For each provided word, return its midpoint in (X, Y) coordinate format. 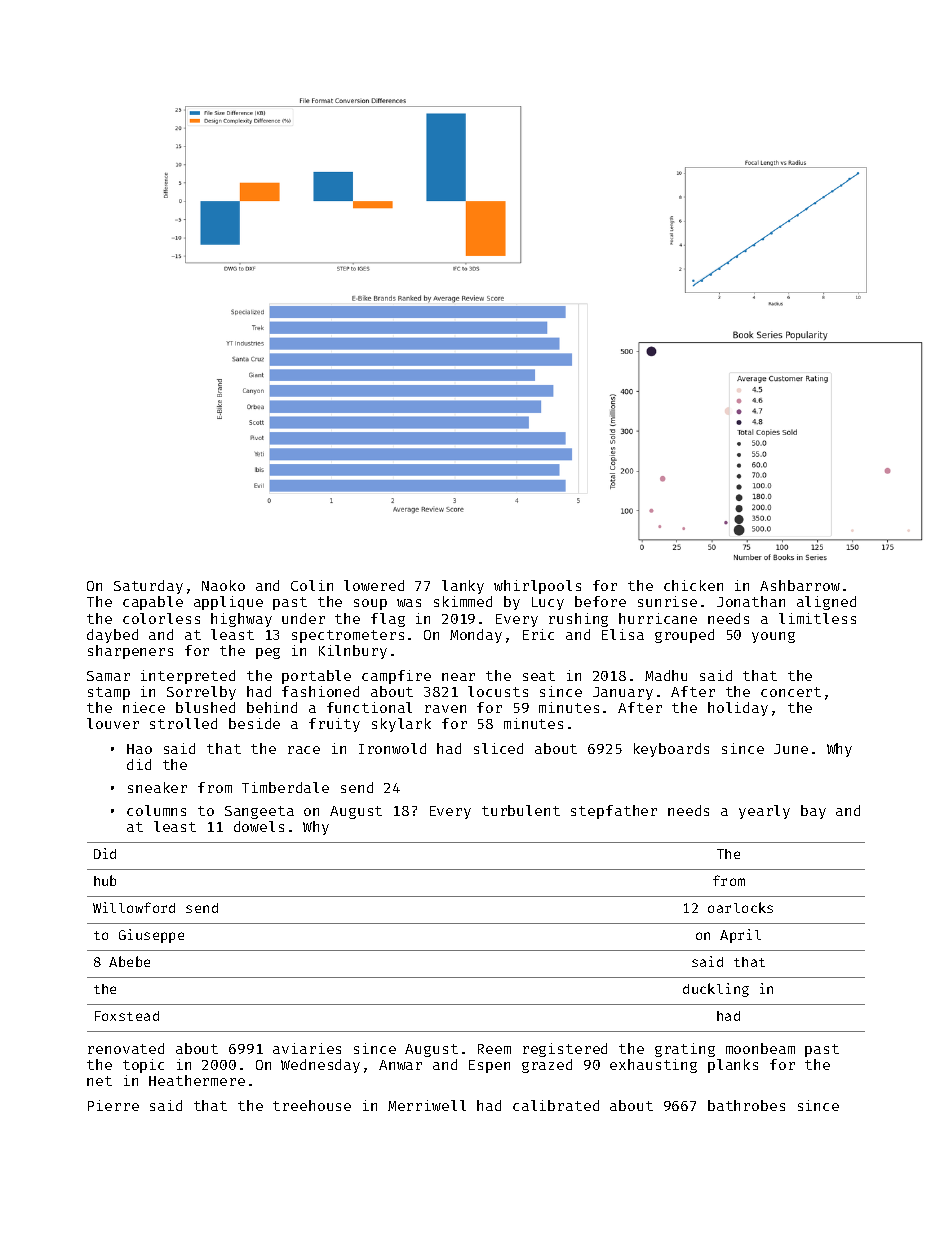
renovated (126, 1048)
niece (144, 707)
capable (153, 603)
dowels (259, 826)
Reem (494, 1049)
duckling (716, 990)
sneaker (157, 787)
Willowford (134, 907)
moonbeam (760, 1048)
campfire (396, 677)
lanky (463, 587)
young (773, 637)
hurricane (658, 618)
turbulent (521, 810)
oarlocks (740, 907)
